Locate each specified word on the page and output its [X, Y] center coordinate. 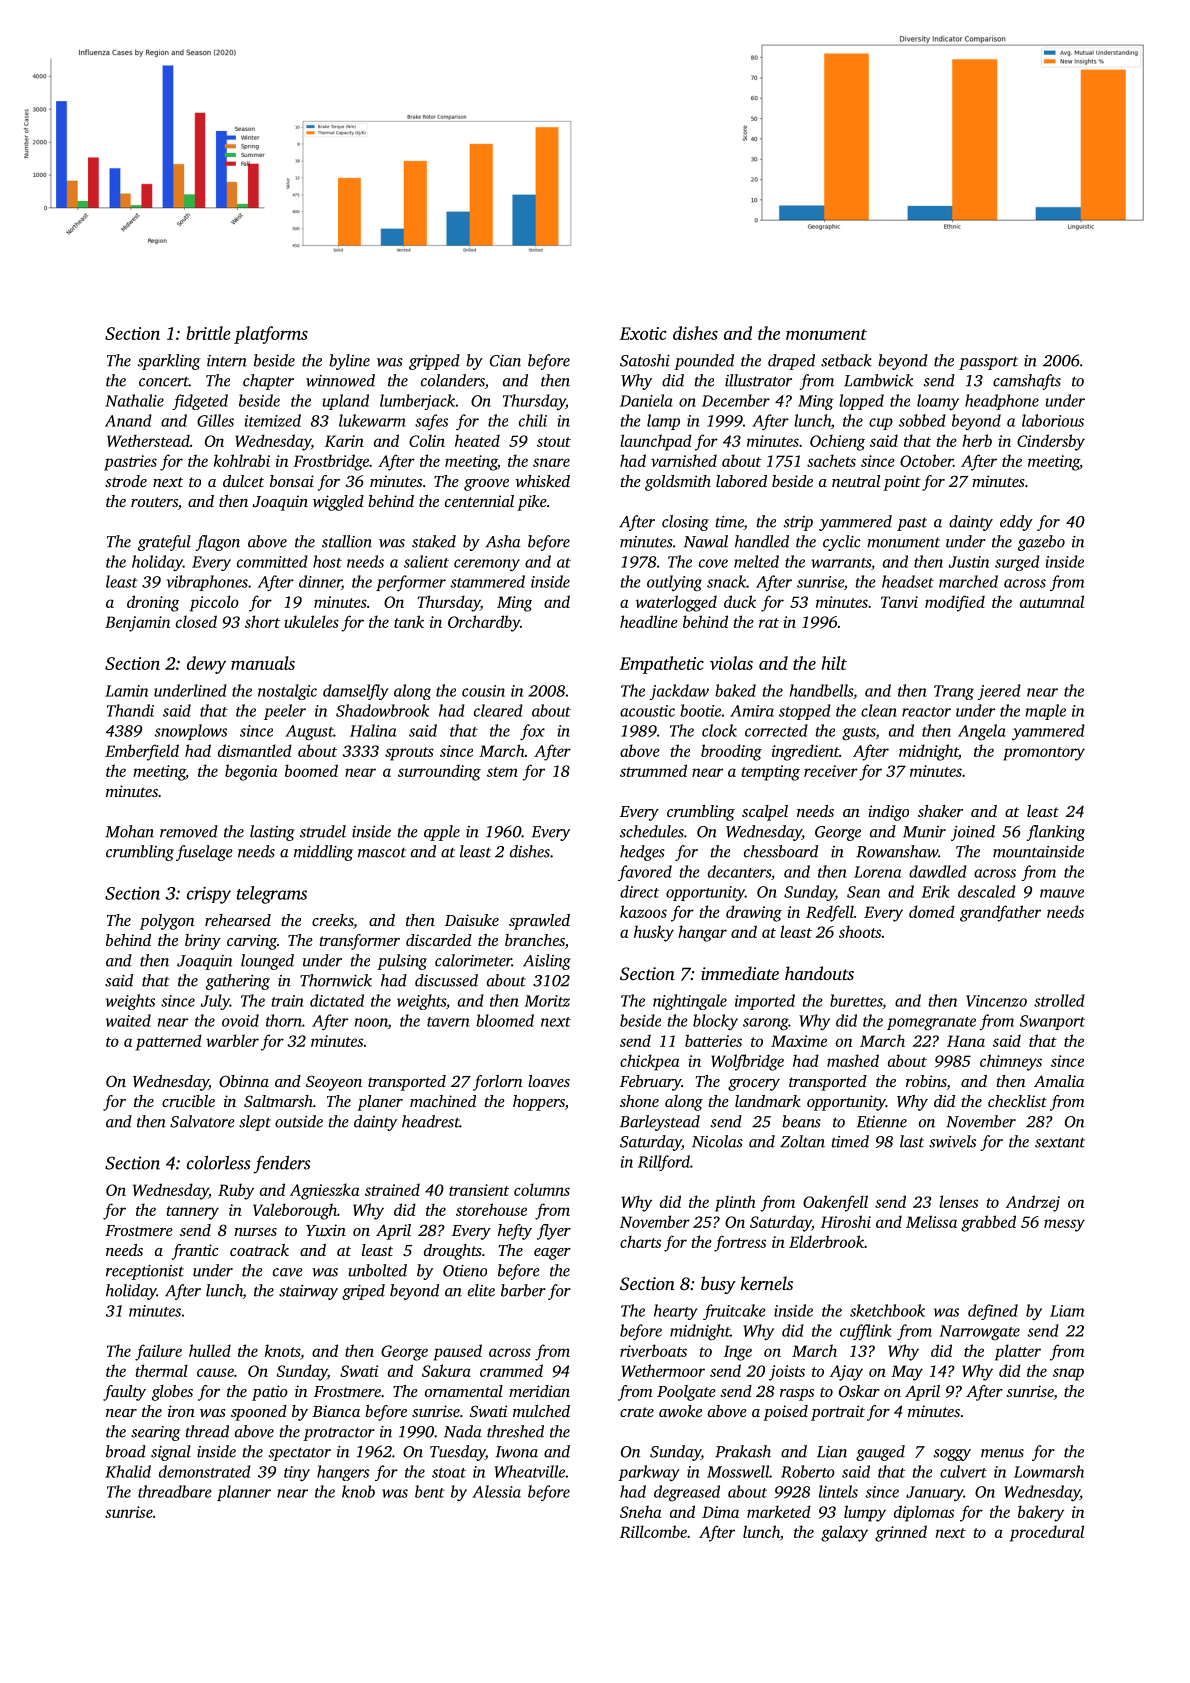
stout [554, 442]
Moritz [547, 1001]
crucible [188, 1101]
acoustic [647, 711]
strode [126, 481]
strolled [1059, 1000]
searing [155, 1433]
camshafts [1027, 382]
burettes [856, 1000]
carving [252, 942]
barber [523, 1290]
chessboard [781, 851]
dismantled [255, 750]
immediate [740, 973]
